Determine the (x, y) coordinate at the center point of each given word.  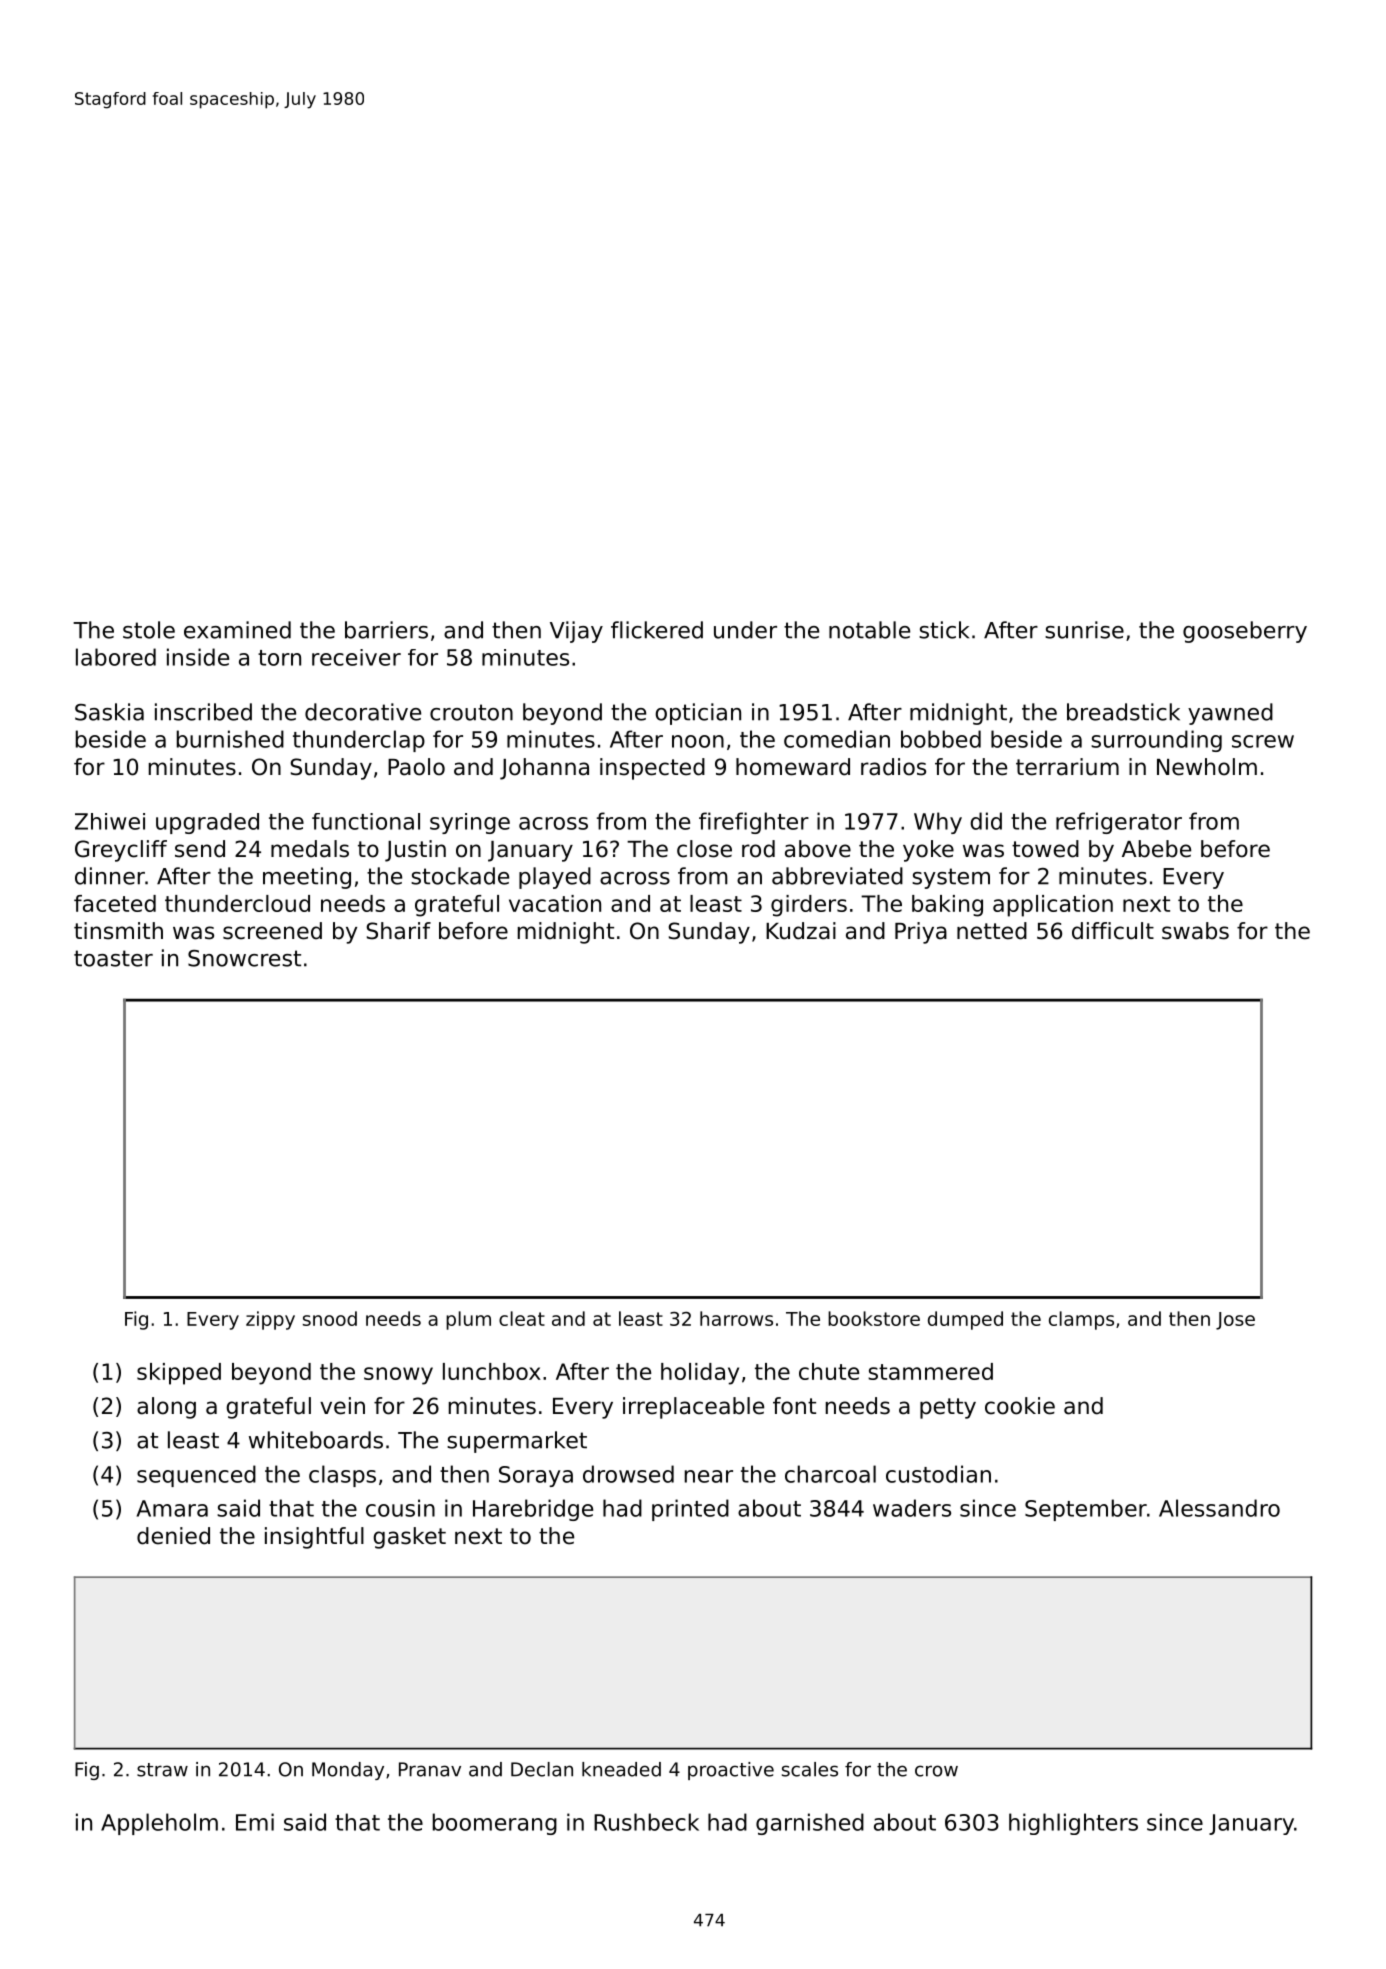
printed (690, 1510)
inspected (652, 769)
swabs (1195, 931)
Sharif (398, 931)
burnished (230, 739)
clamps (1081, 1320)
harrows (736, 1318)
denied (173, 1536)
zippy (270, 1320)
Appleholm (159, 1824)
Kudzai (801, 931)
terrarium (1067, 767)
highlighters (1073, 1824)
